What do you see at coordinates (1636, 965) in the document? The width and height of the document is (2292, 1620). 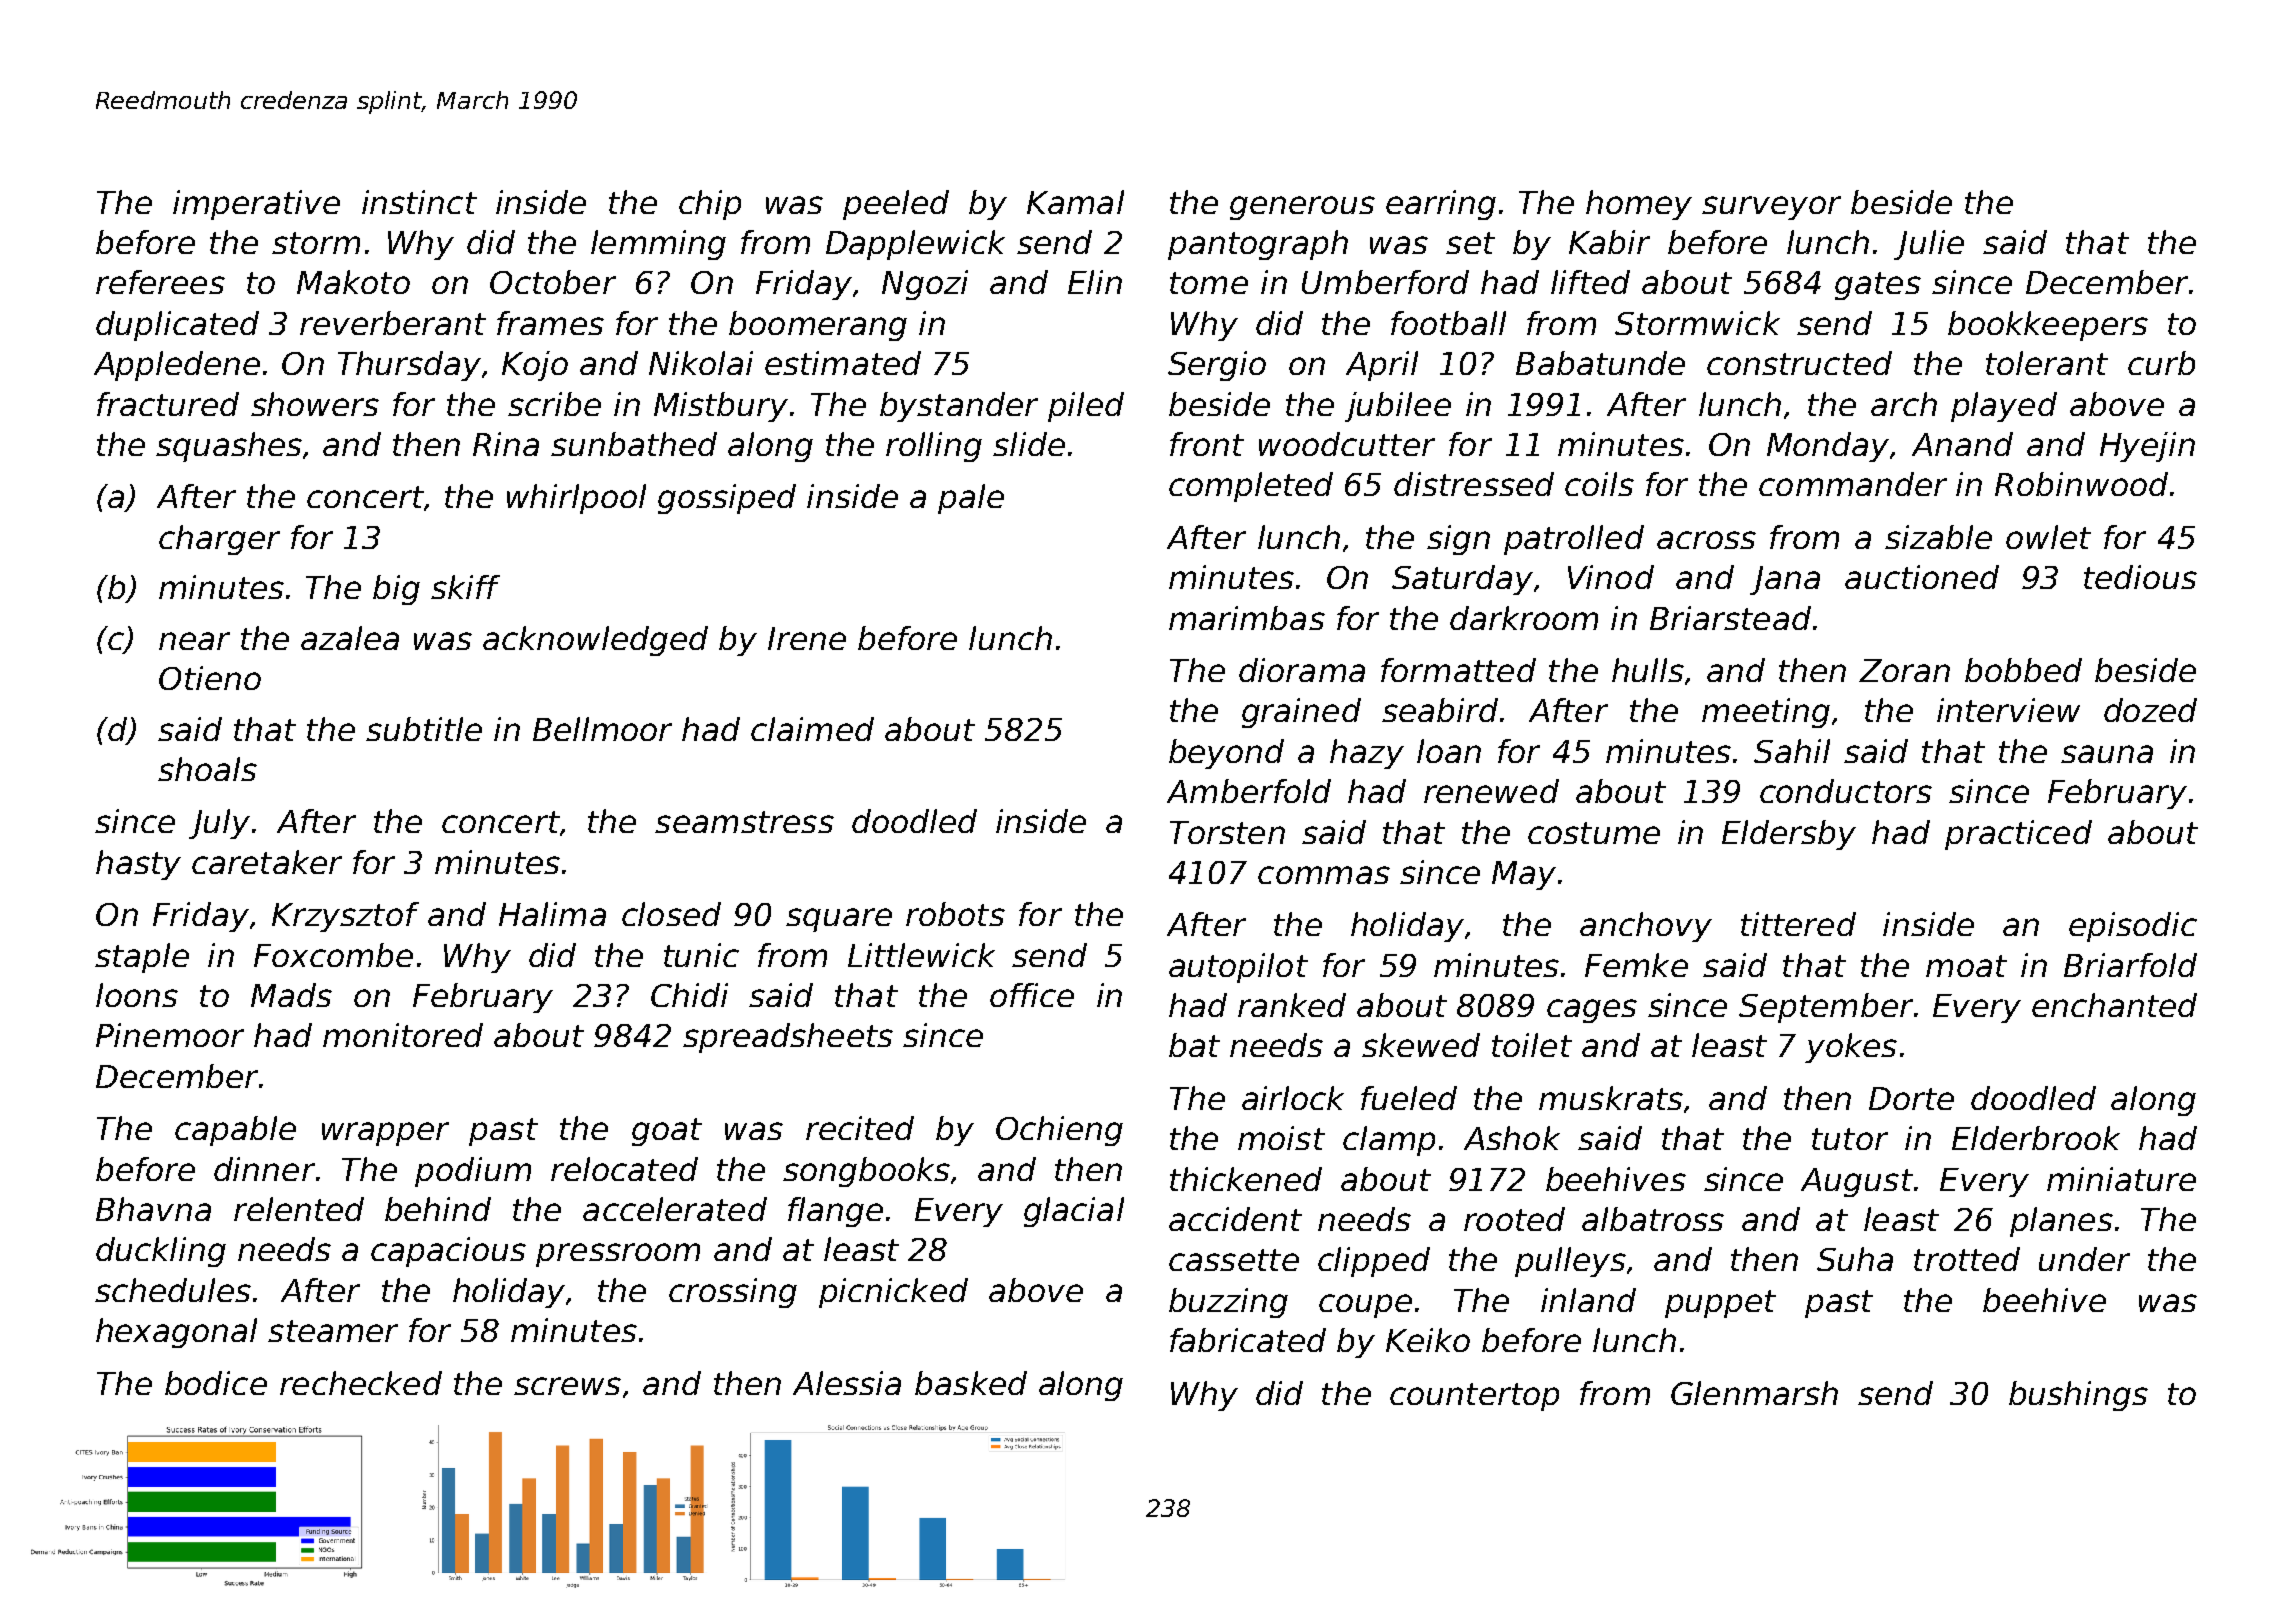 I see `Femke` at bounding box center [1636, 965].
